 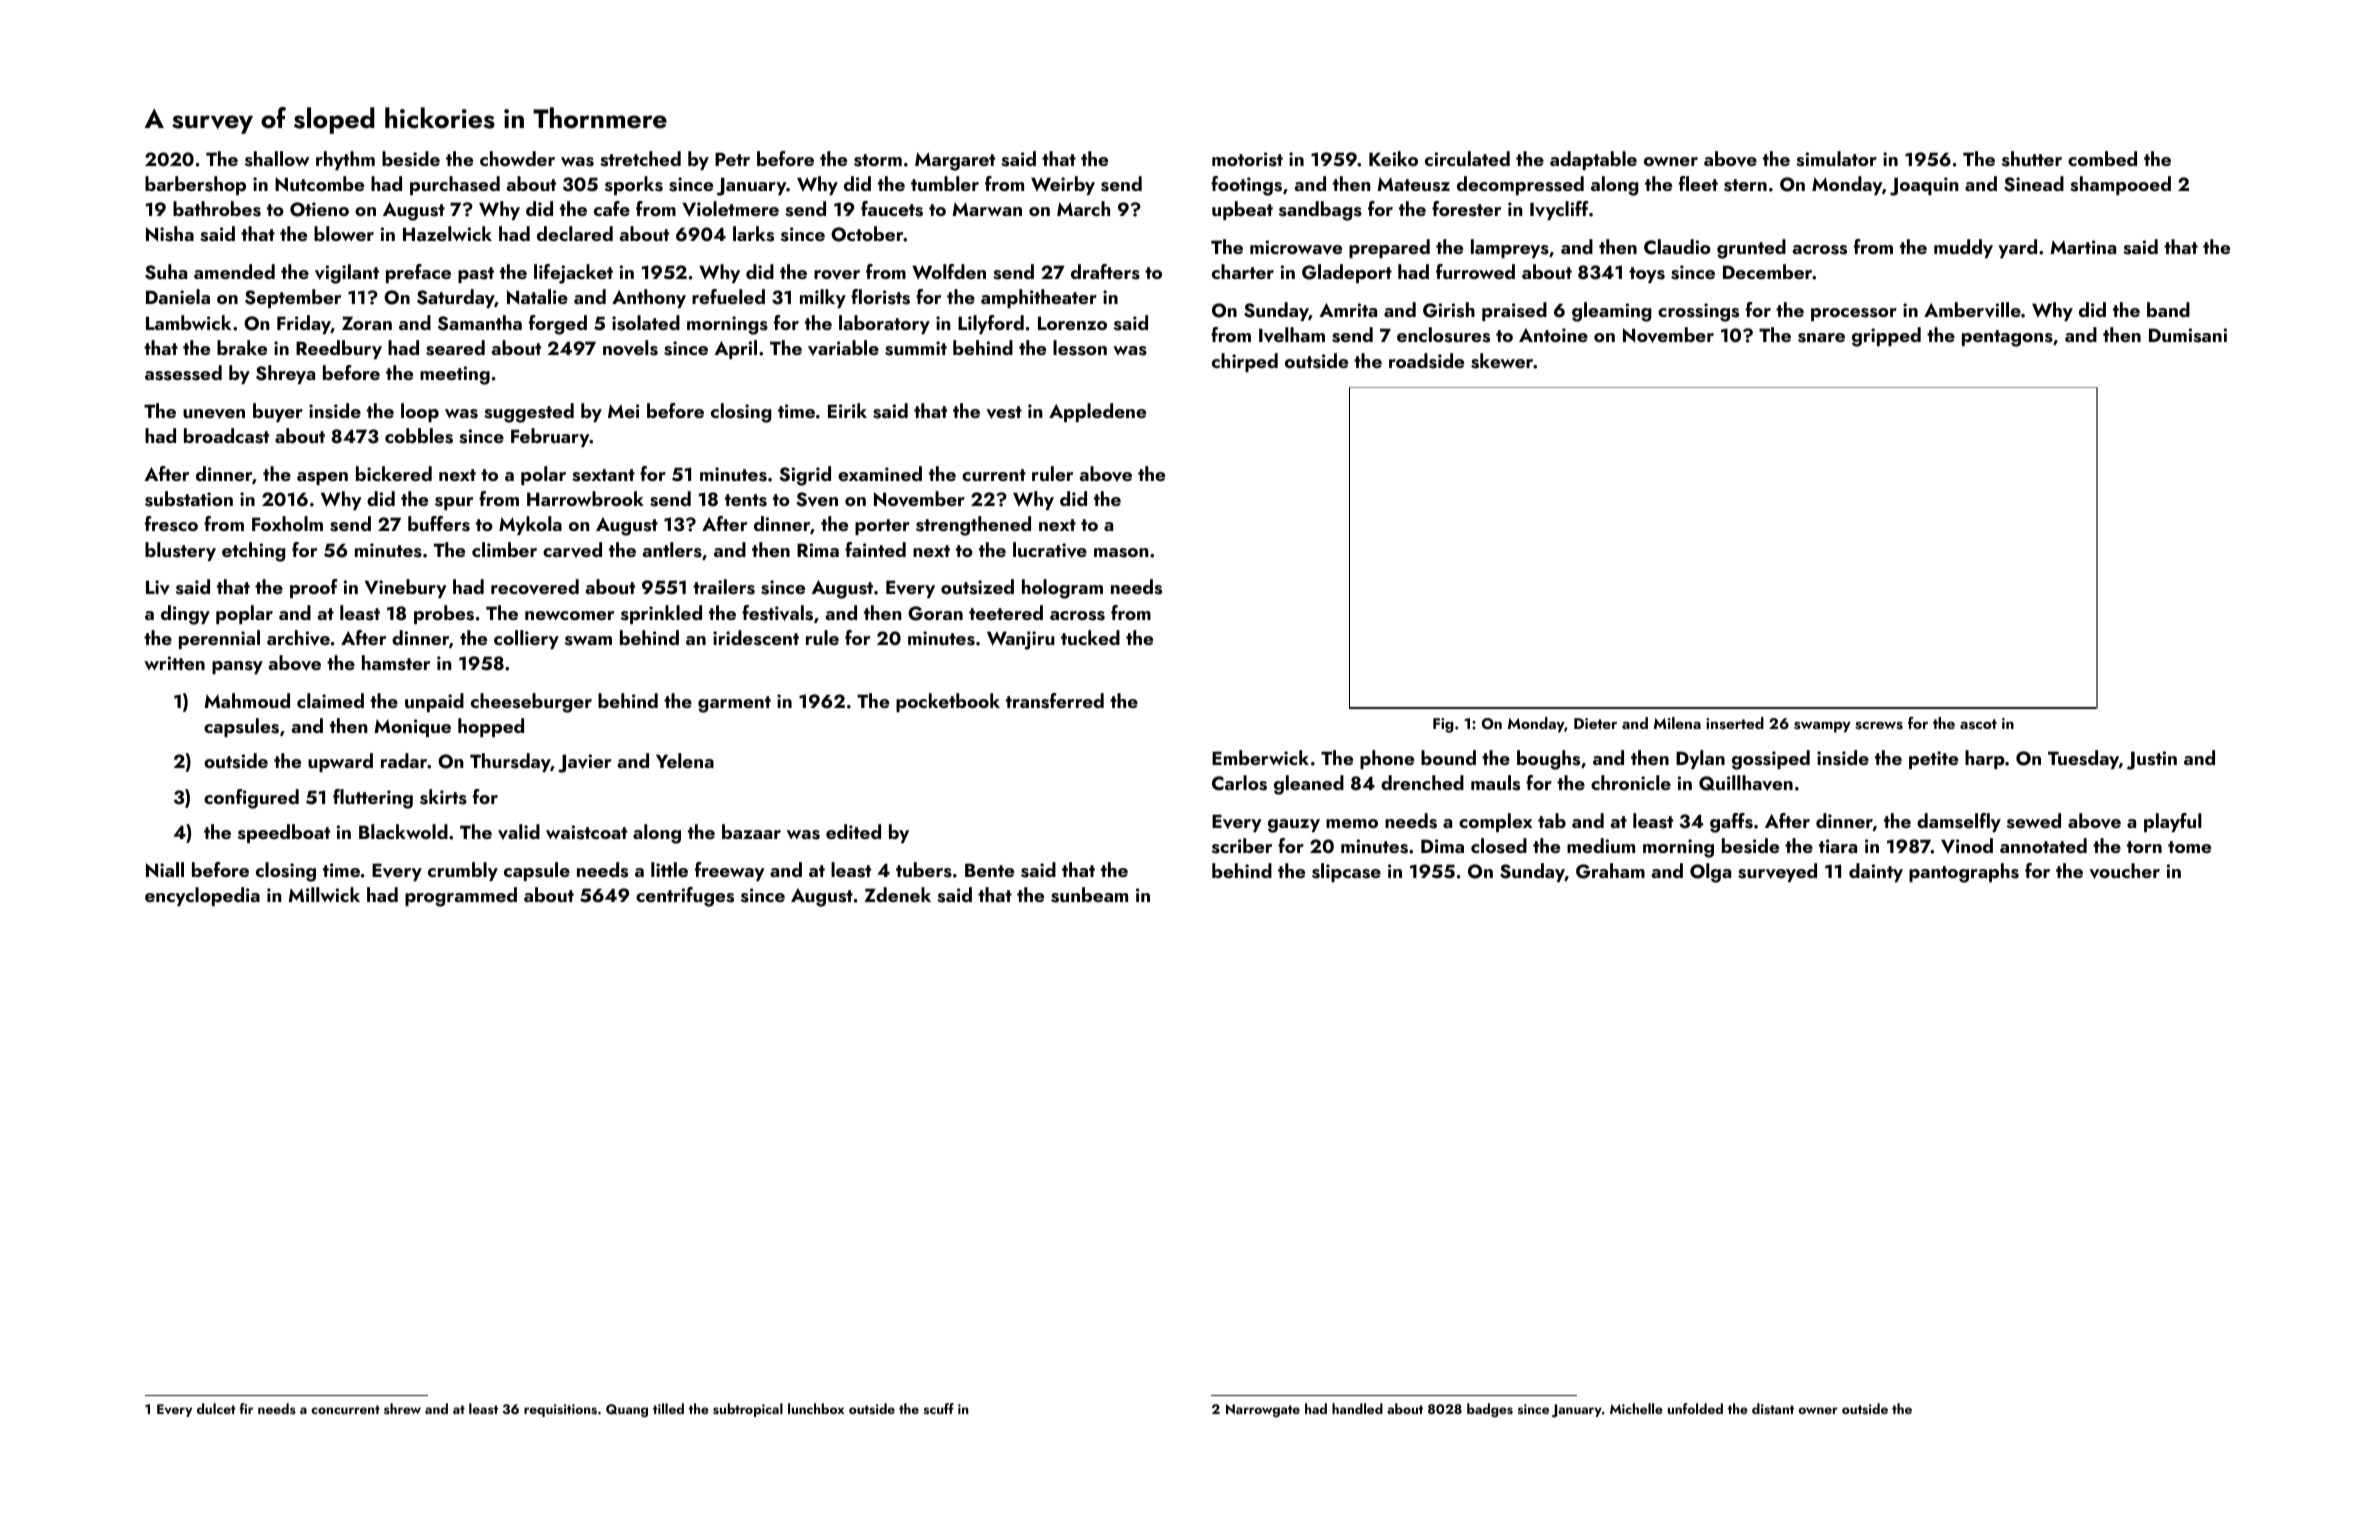 I want to click on Keiko, so click(x=1393, y=158).
